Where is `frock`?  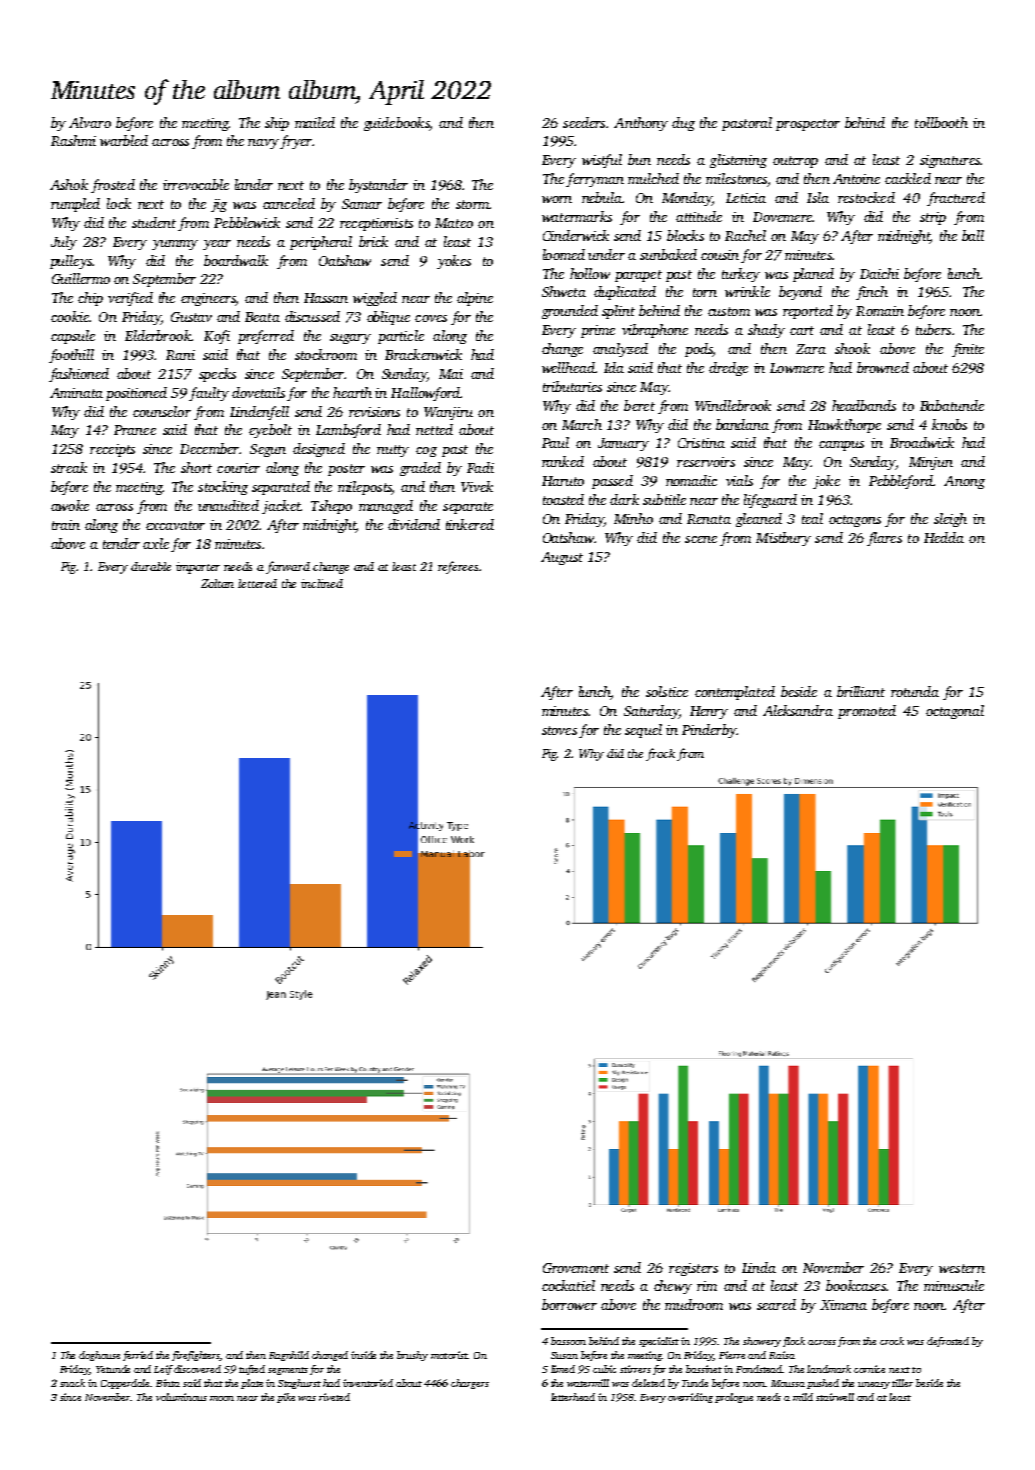
frock is located at coordinates (660, 754).
